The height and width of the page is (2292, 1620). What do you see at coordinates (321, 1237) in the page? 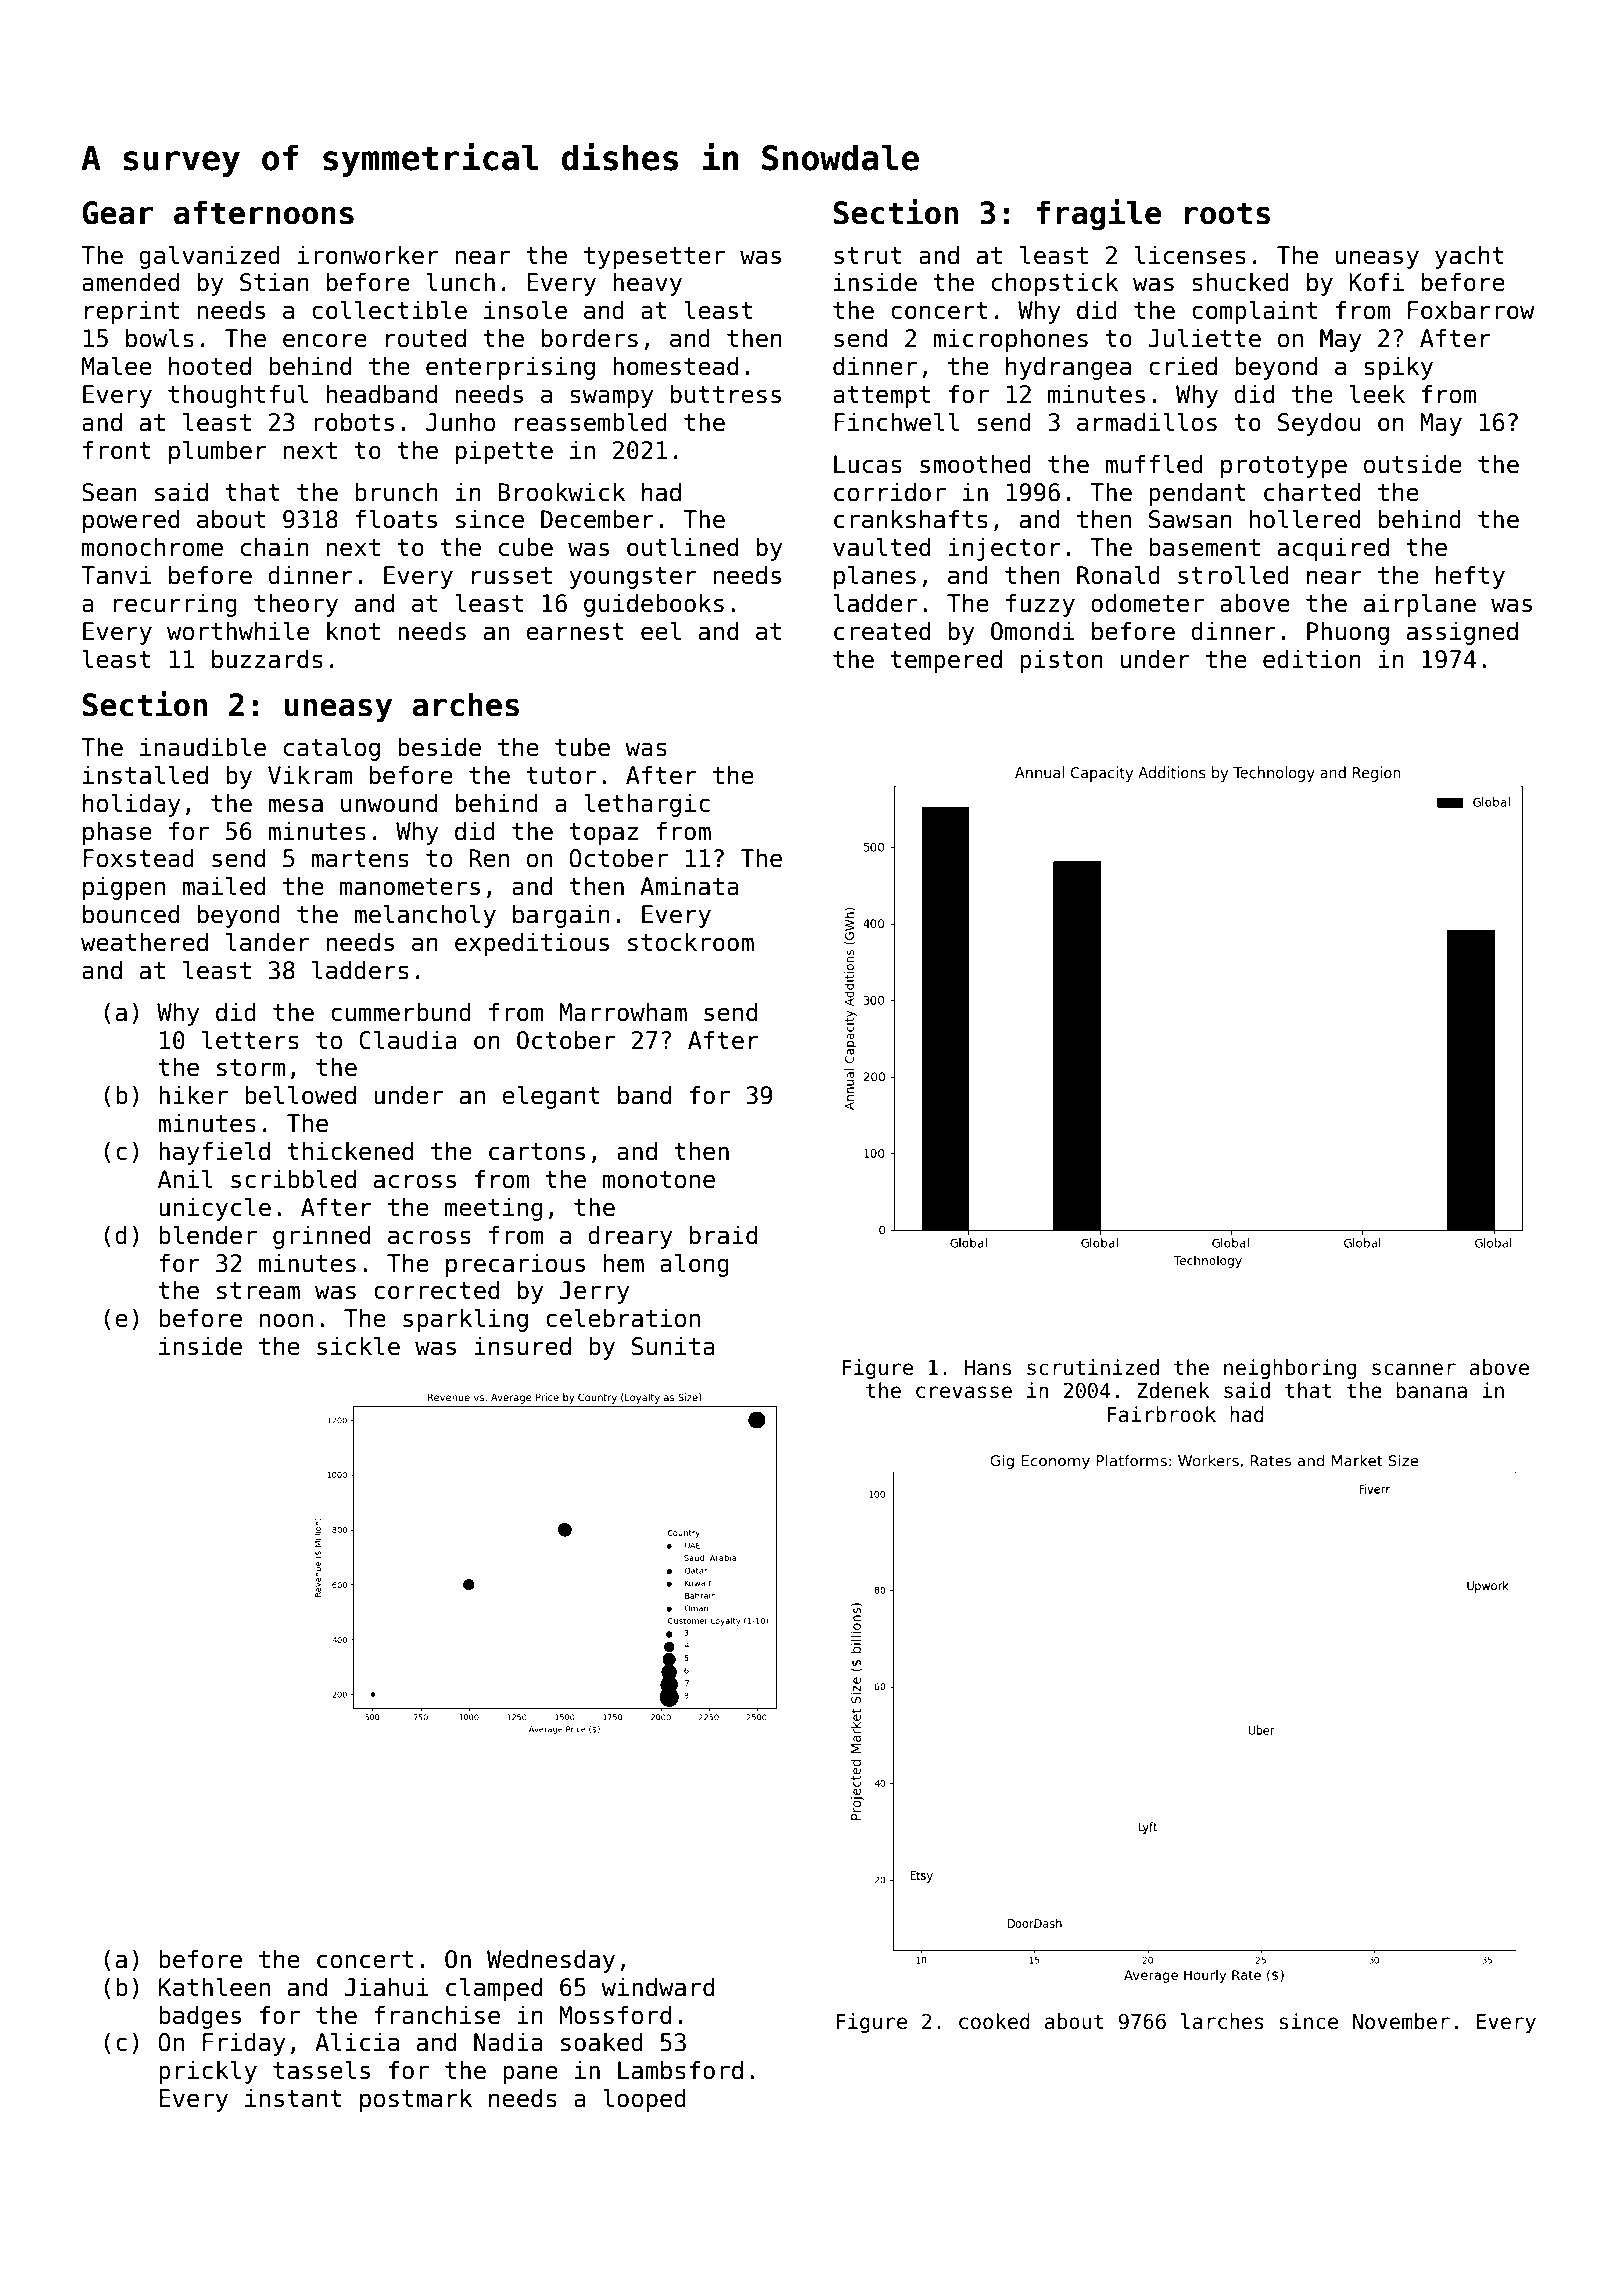
I see `grinned` at bounding box center [321, 1237].
